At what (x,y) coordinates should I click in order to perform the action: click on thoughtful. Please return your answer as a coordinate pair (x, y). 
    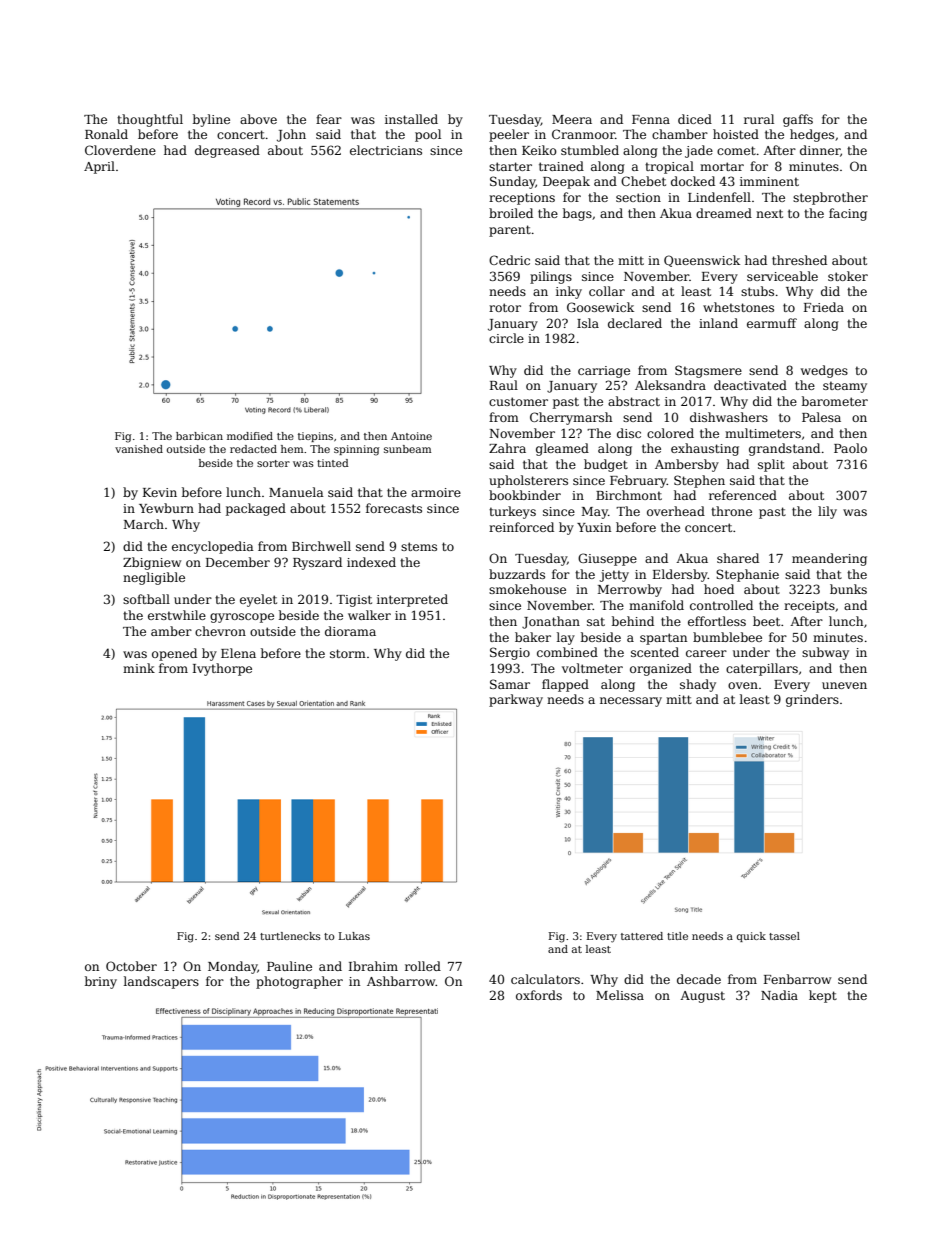
    Looking at the image, I should click on (150, 120).
